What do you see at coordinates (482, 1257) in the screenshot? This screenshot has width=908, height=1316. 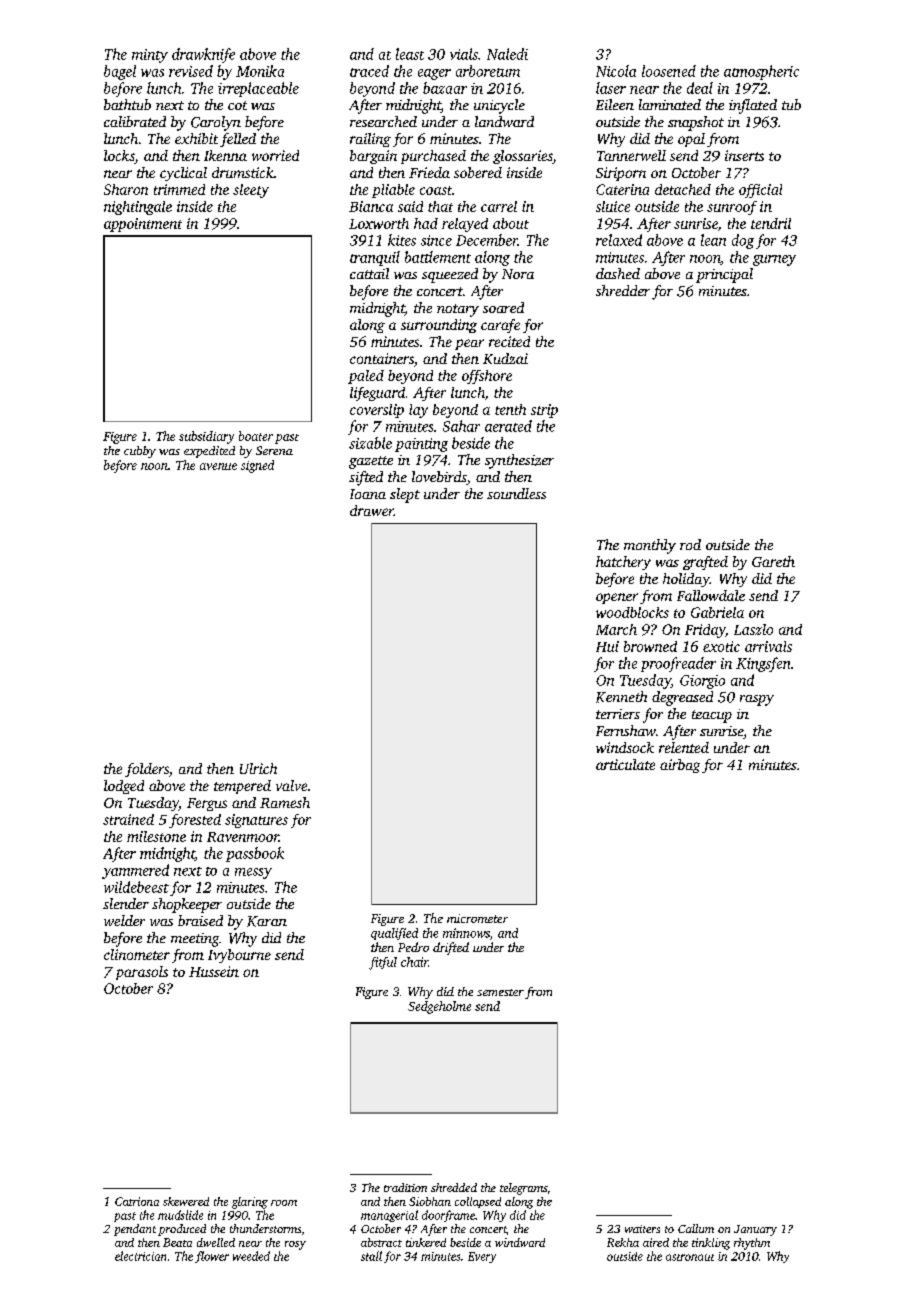 I see `Every` at bounding box center [482, 1257].
